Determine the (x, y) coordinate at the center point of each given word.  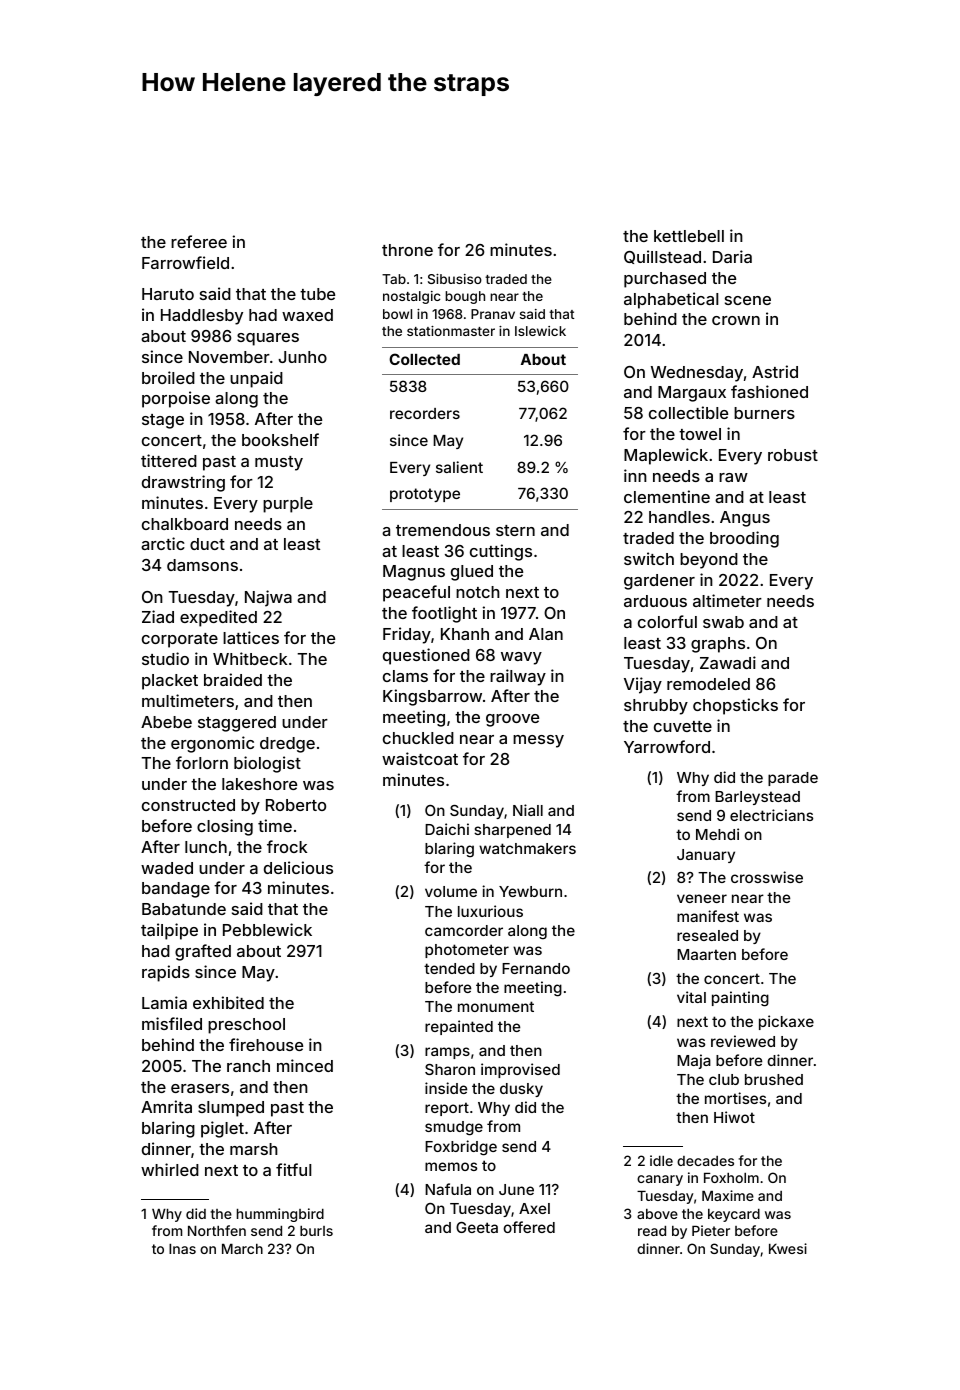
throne (407, 250)
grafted (203, 952)
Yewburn (530, 891)
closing (225, 827)
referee (199, 241)
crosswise (767, 877)
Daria (732, 256)
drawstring (183, 483)
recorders (425, 413)
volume (451, 891)
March (242, 1249)
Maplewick (666, 456)
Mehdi (717, 834)
